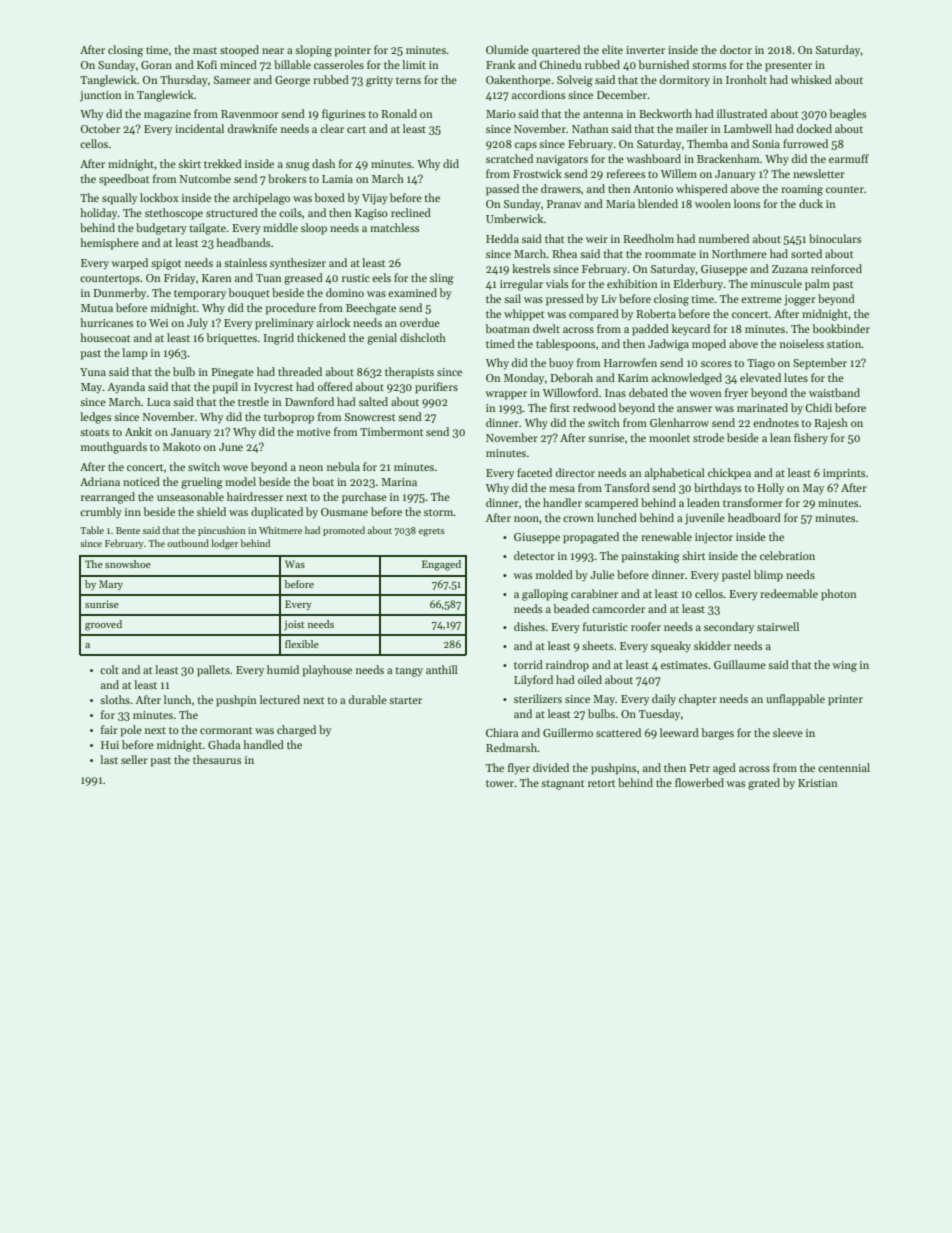 This screenshot has height=1233, width=952. I want to click on Themba, so click(707, 143).
